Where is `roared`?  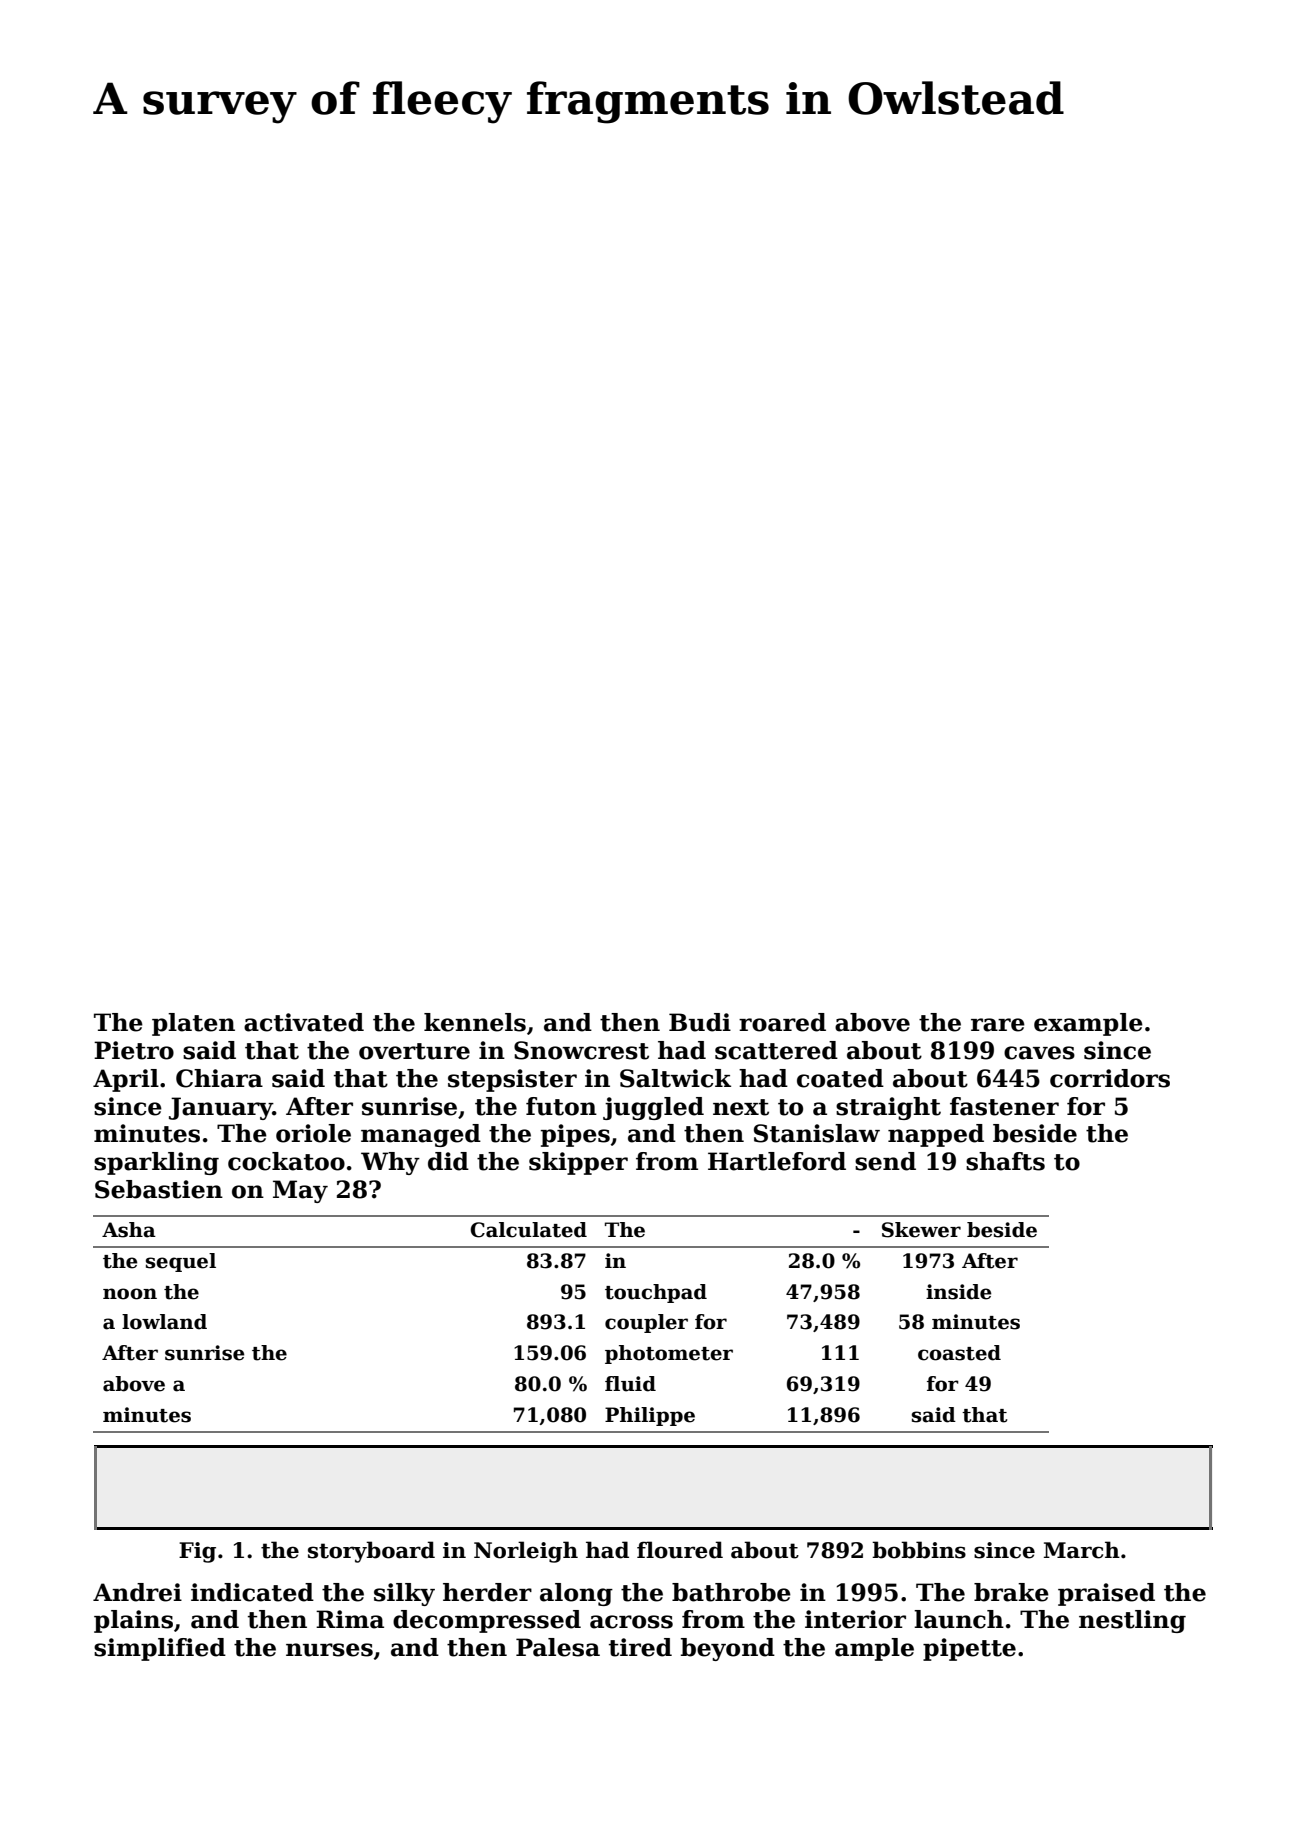
roared is located at coordinates (782, 1022).
